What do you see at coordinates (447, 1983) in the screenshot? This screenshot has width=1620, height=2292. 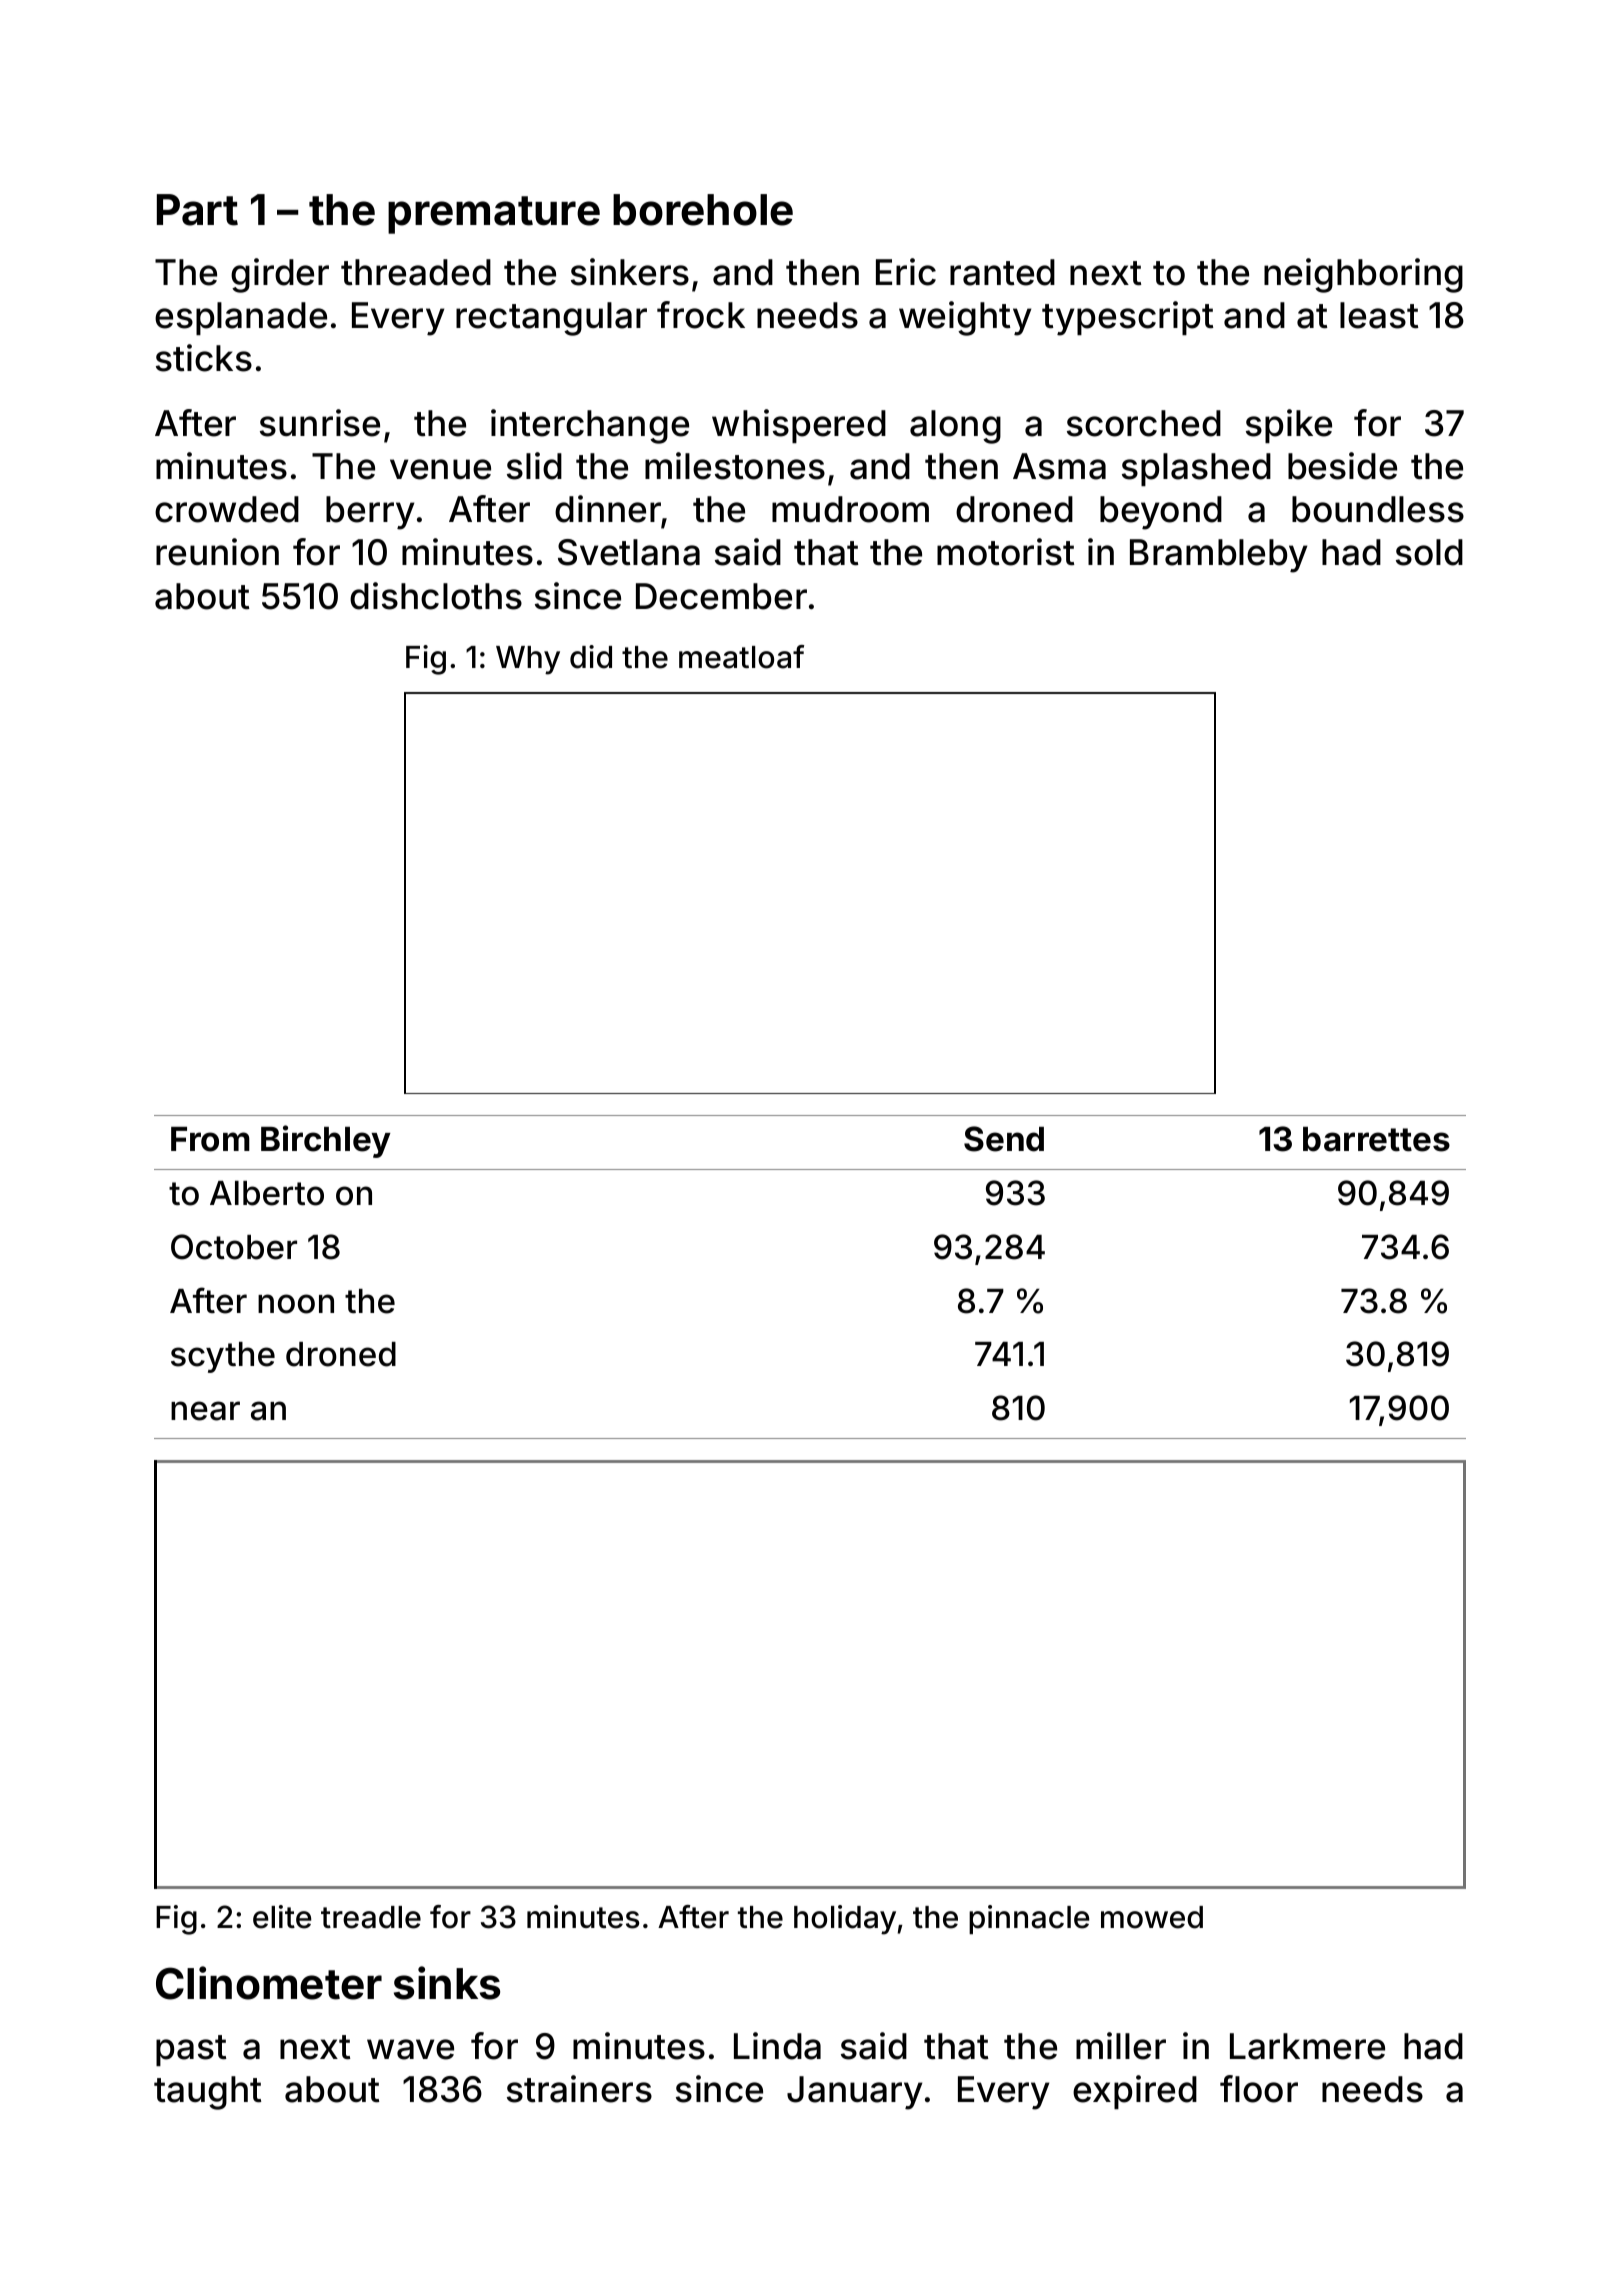 I see `sinks` at bounding box center [447, 1983].
